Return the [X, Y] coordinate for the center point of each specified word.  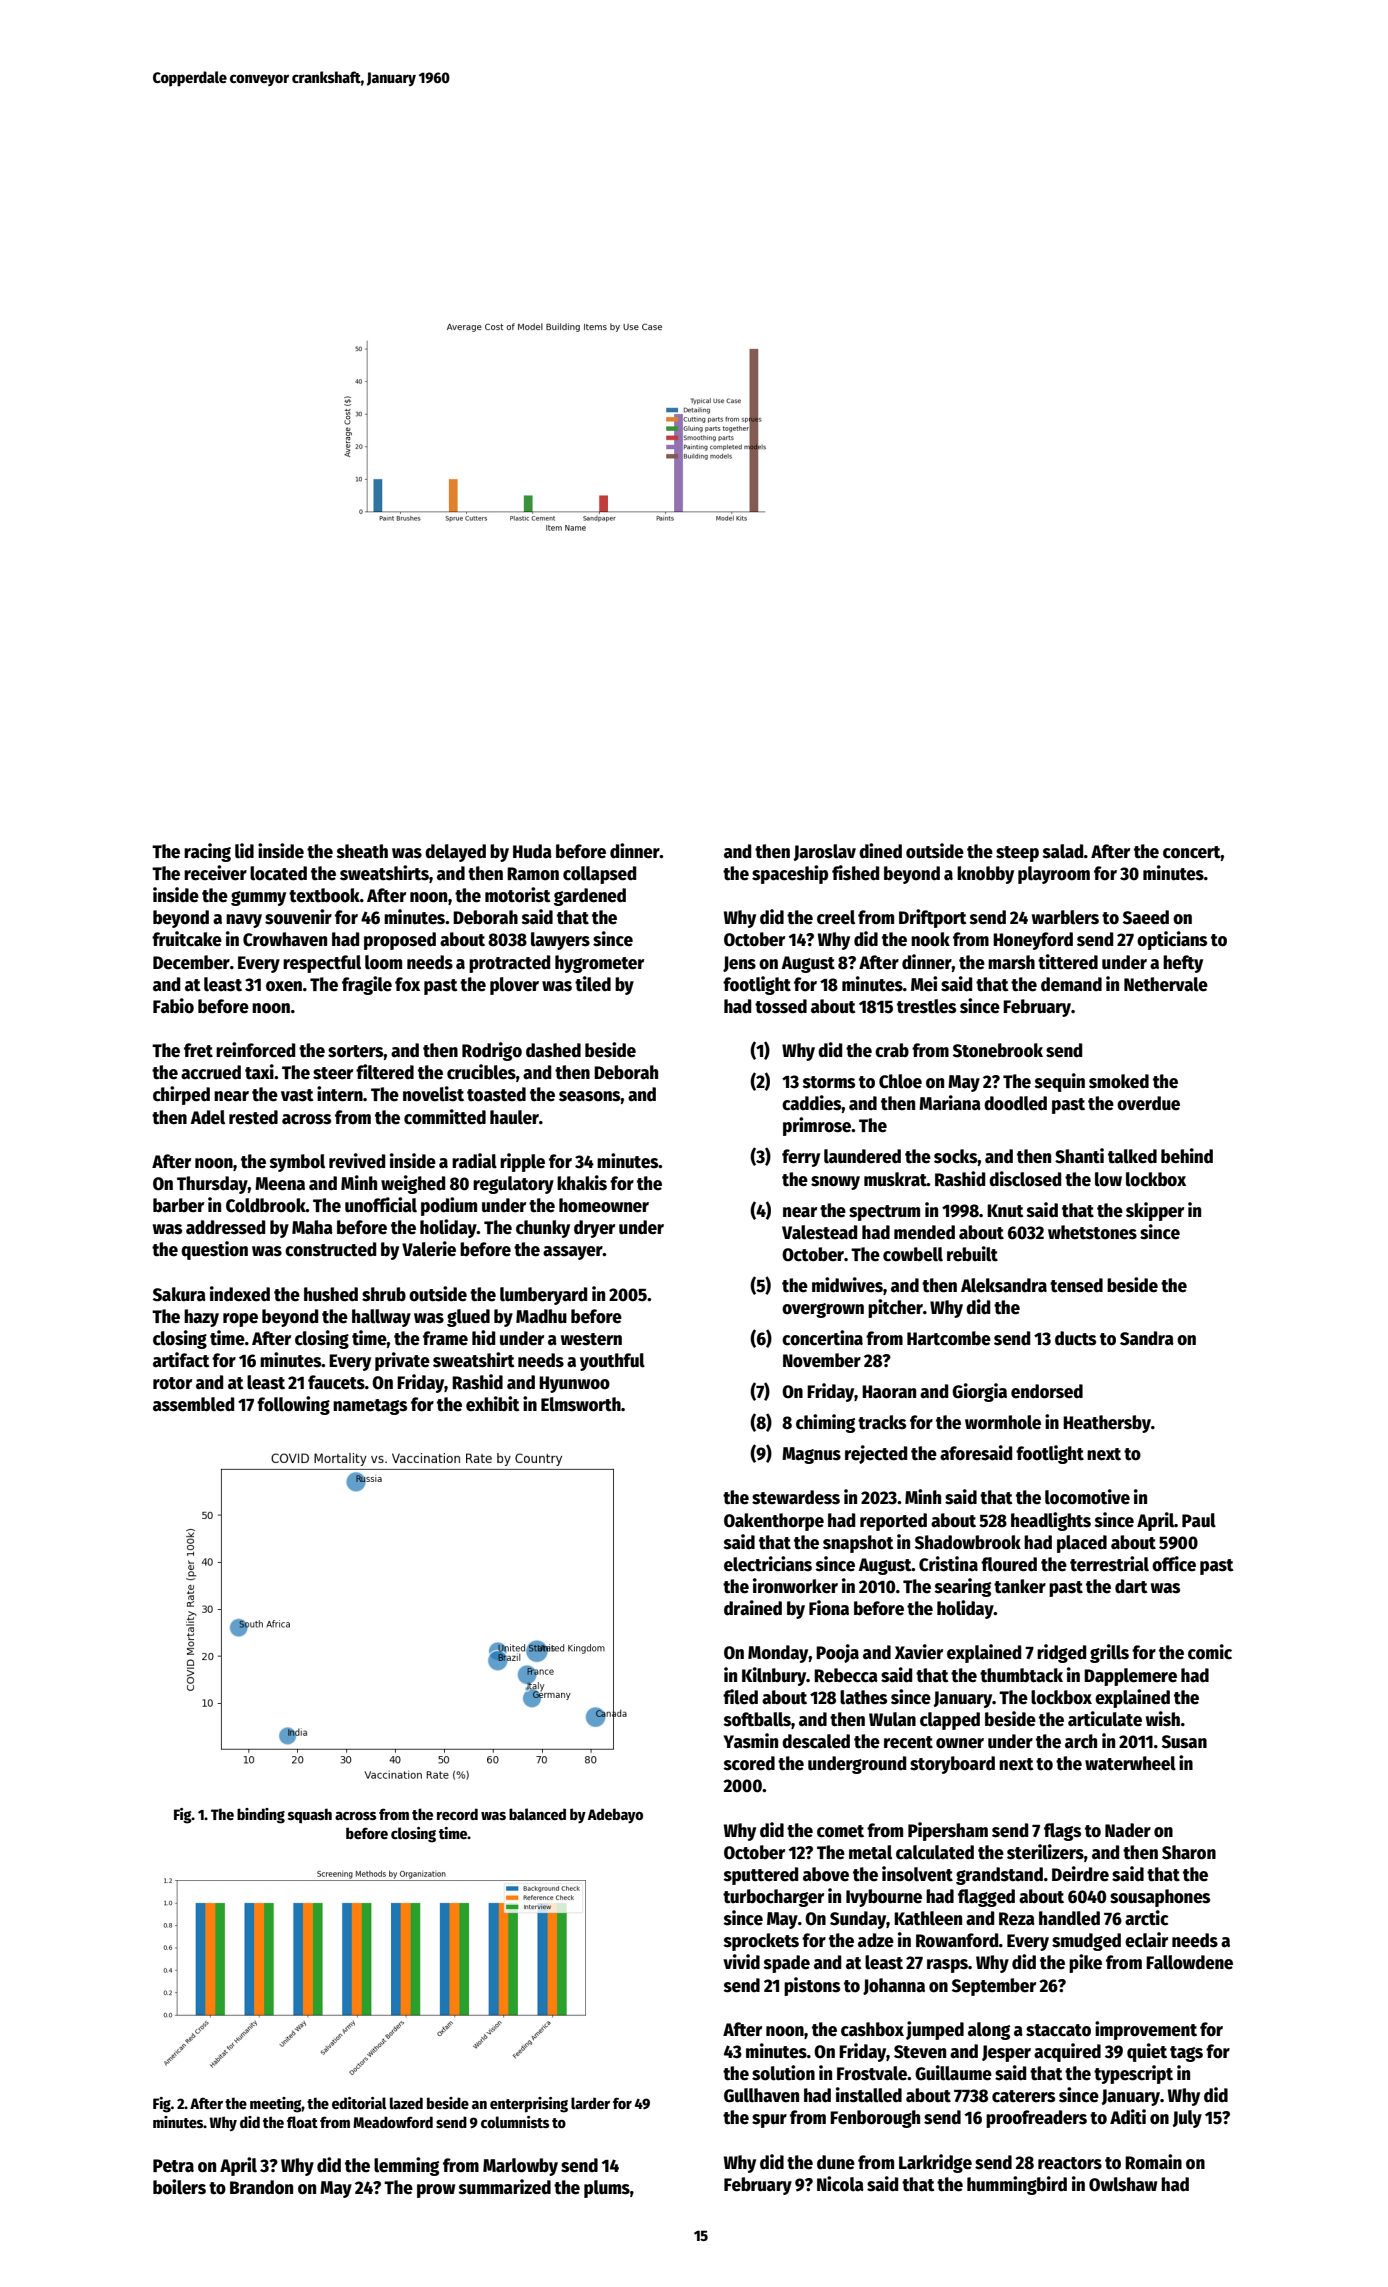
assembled [193, 1404]
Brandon [261, 2187]
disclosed [1025, 1179]
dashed [553, 1050]
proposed [400, 941]
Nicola [840, 2184]
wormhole [1003, 1422]
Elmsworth [581, 1404]
